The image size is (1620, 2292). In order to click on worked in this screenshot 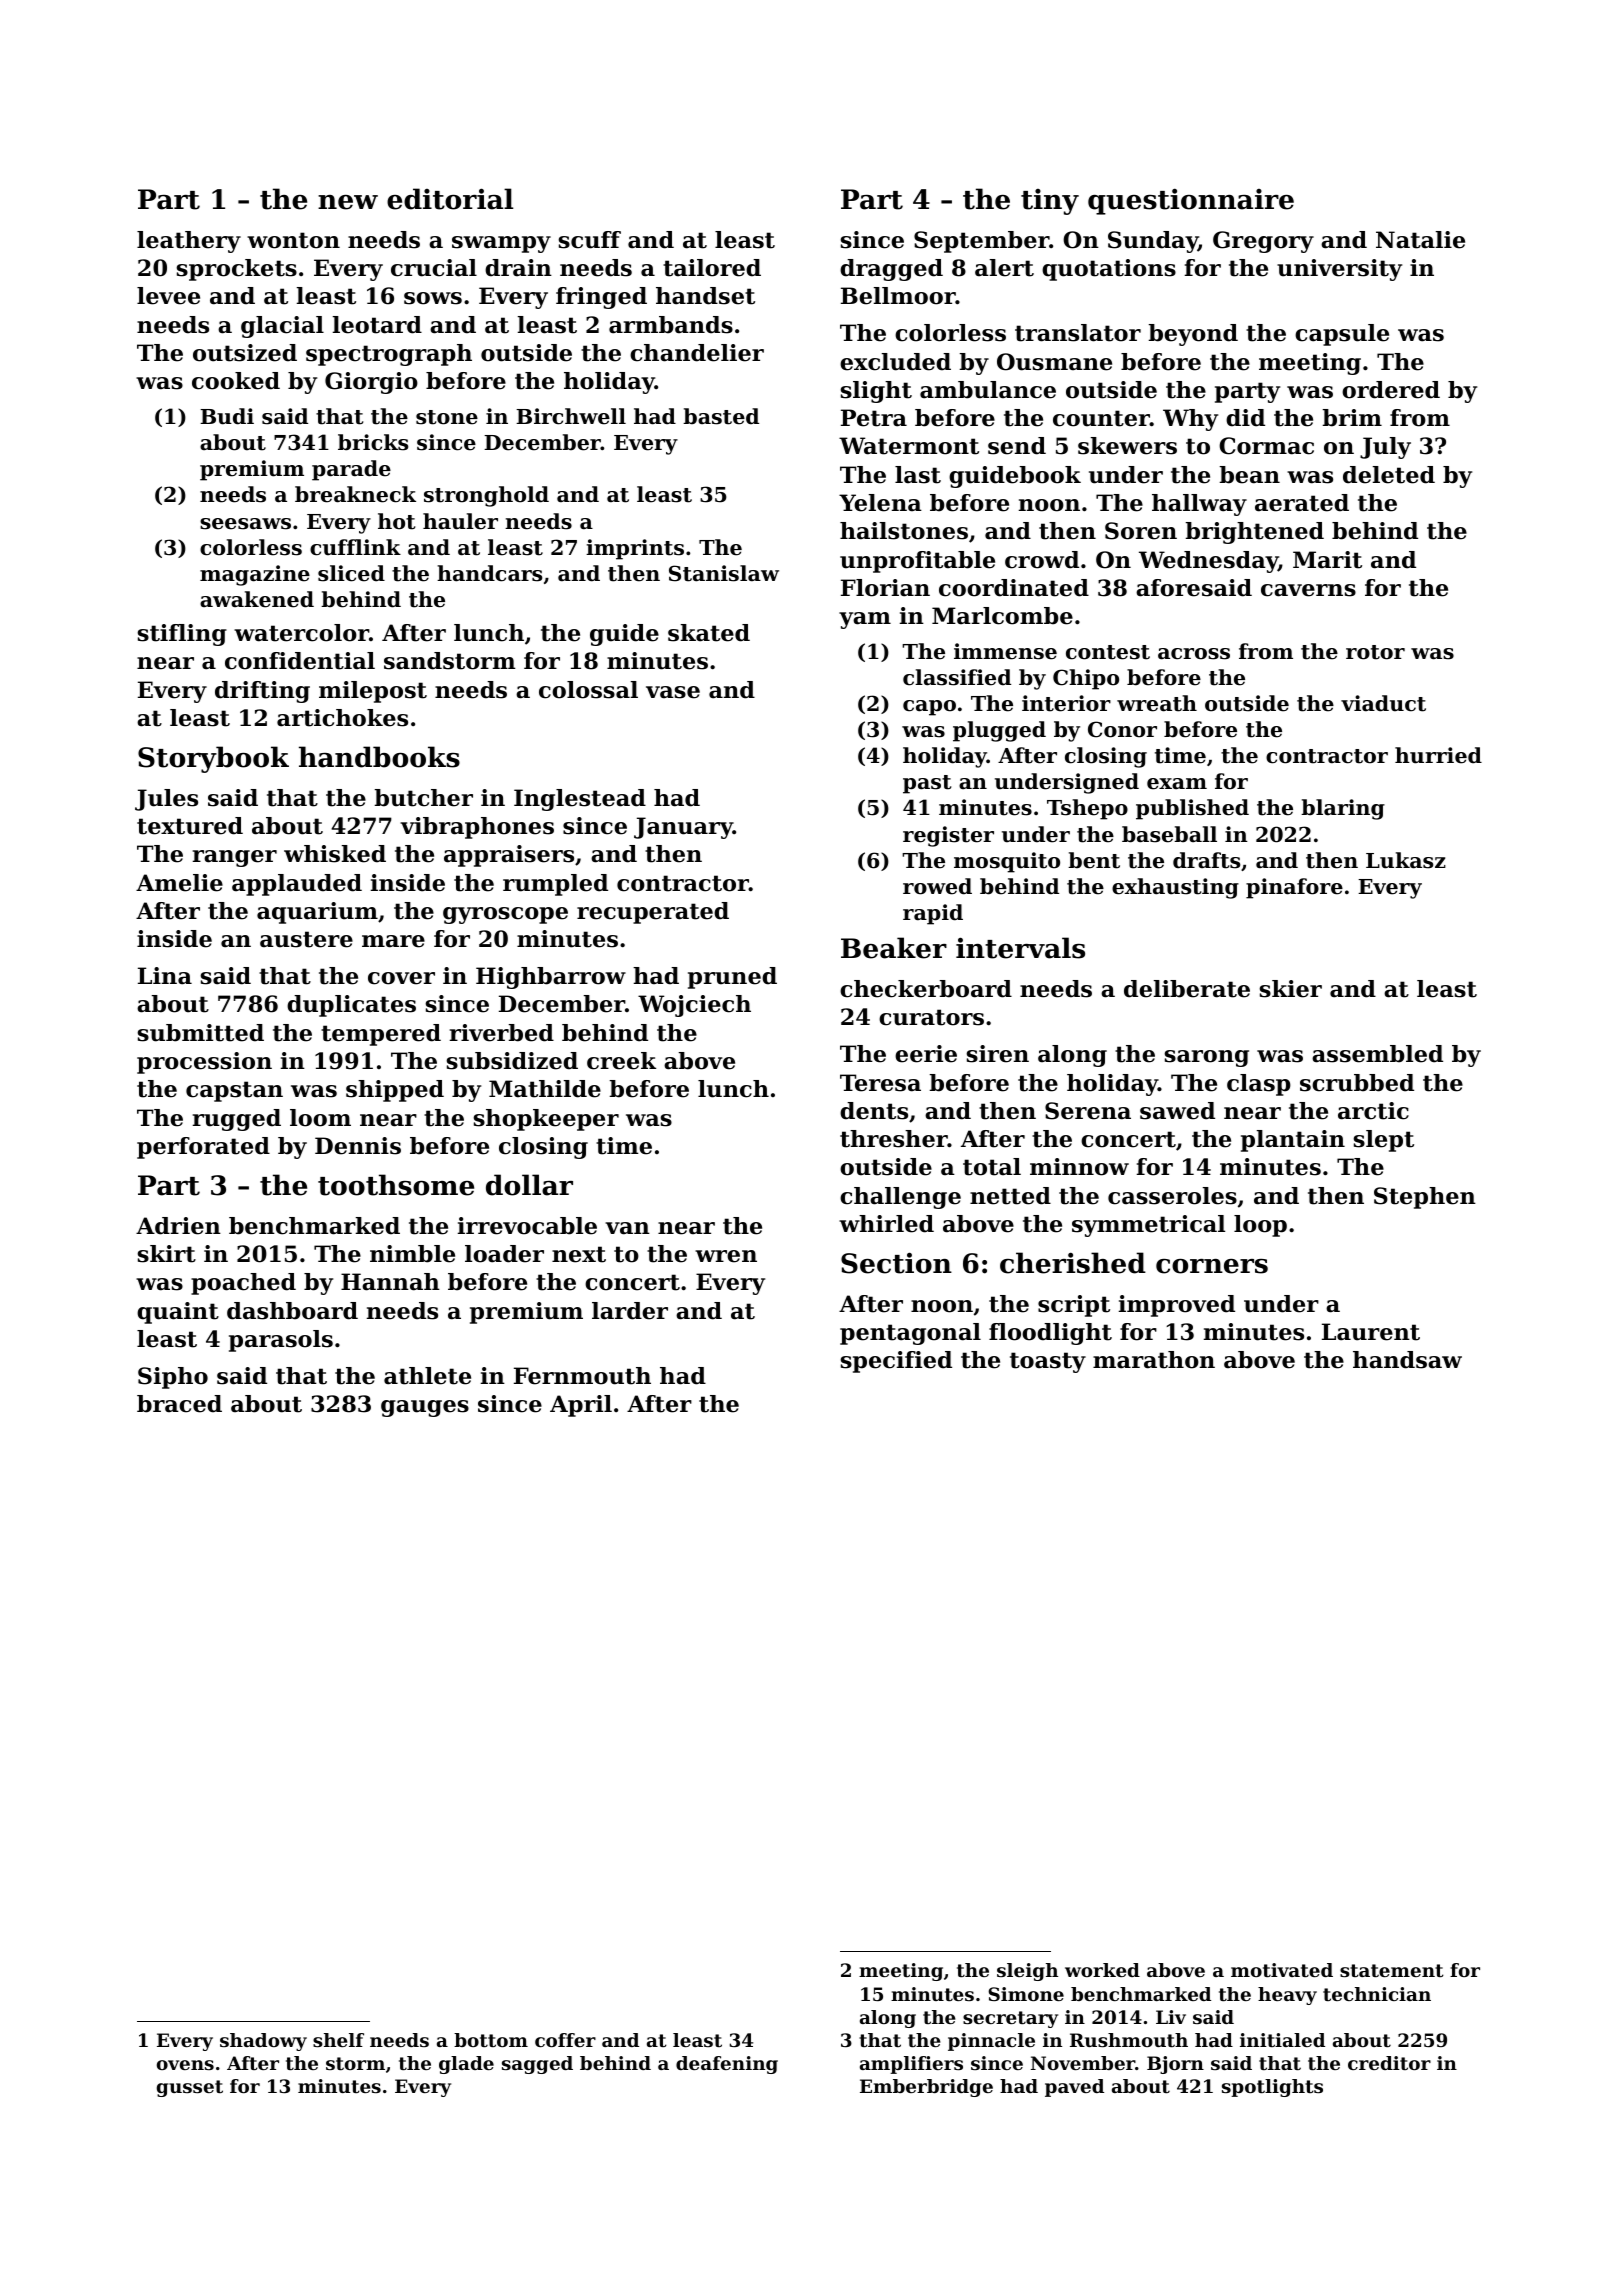, I will do `click(1102, 1970)`.
